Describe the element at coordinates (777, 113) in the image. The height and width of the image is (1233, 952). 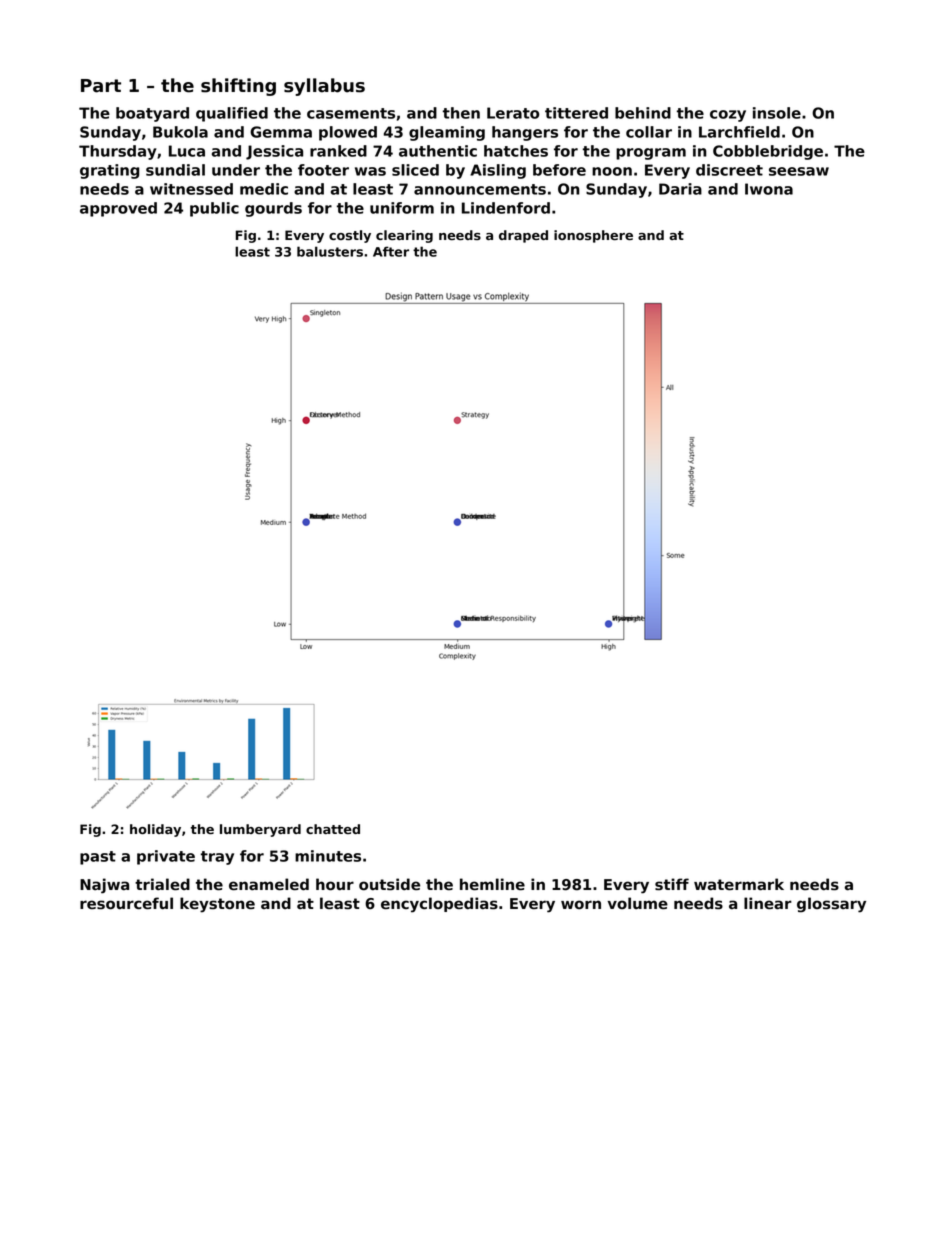
I see `insole` at that location.
